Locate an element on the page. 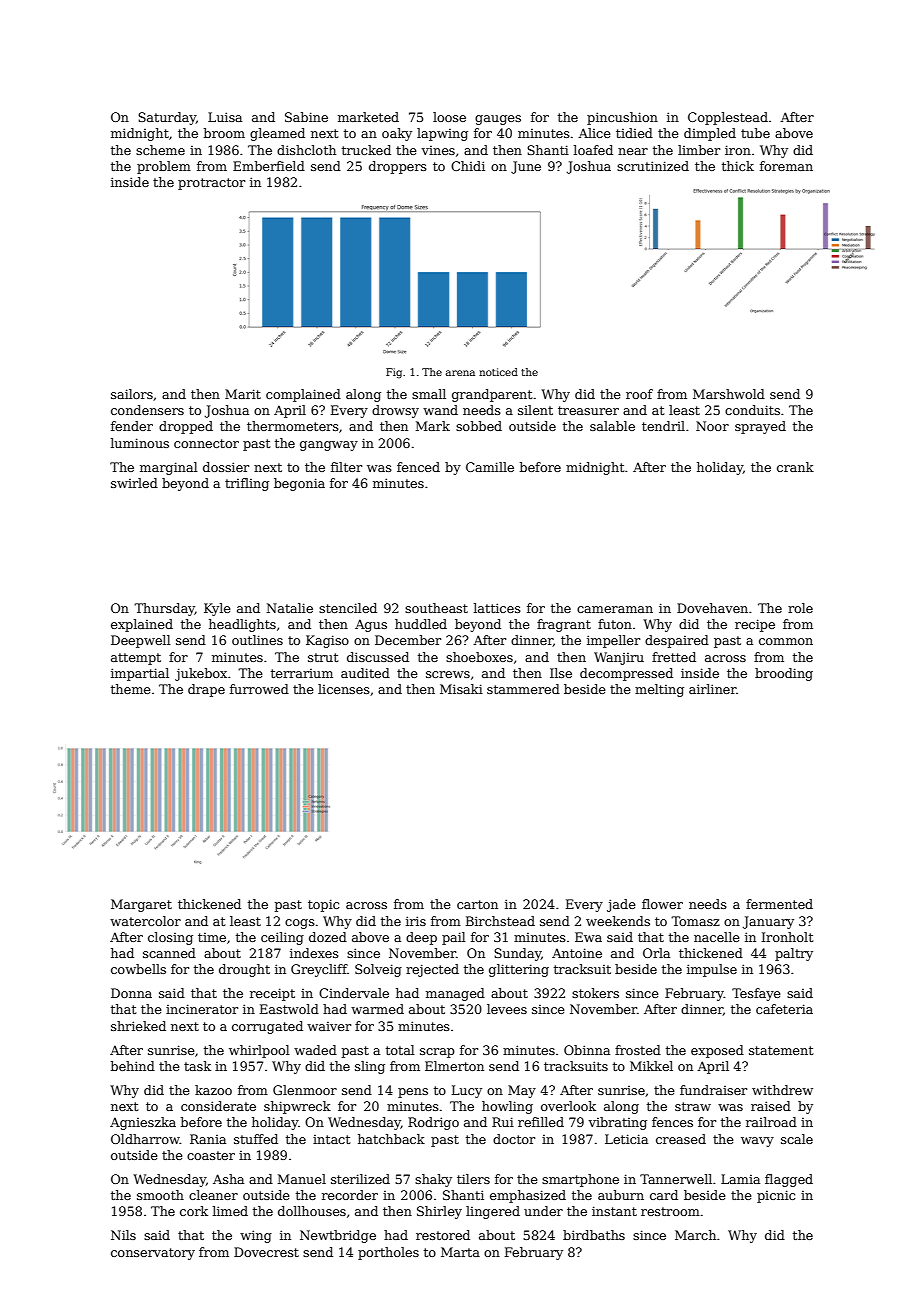  Margaret is located at coordinates (141, 905).
